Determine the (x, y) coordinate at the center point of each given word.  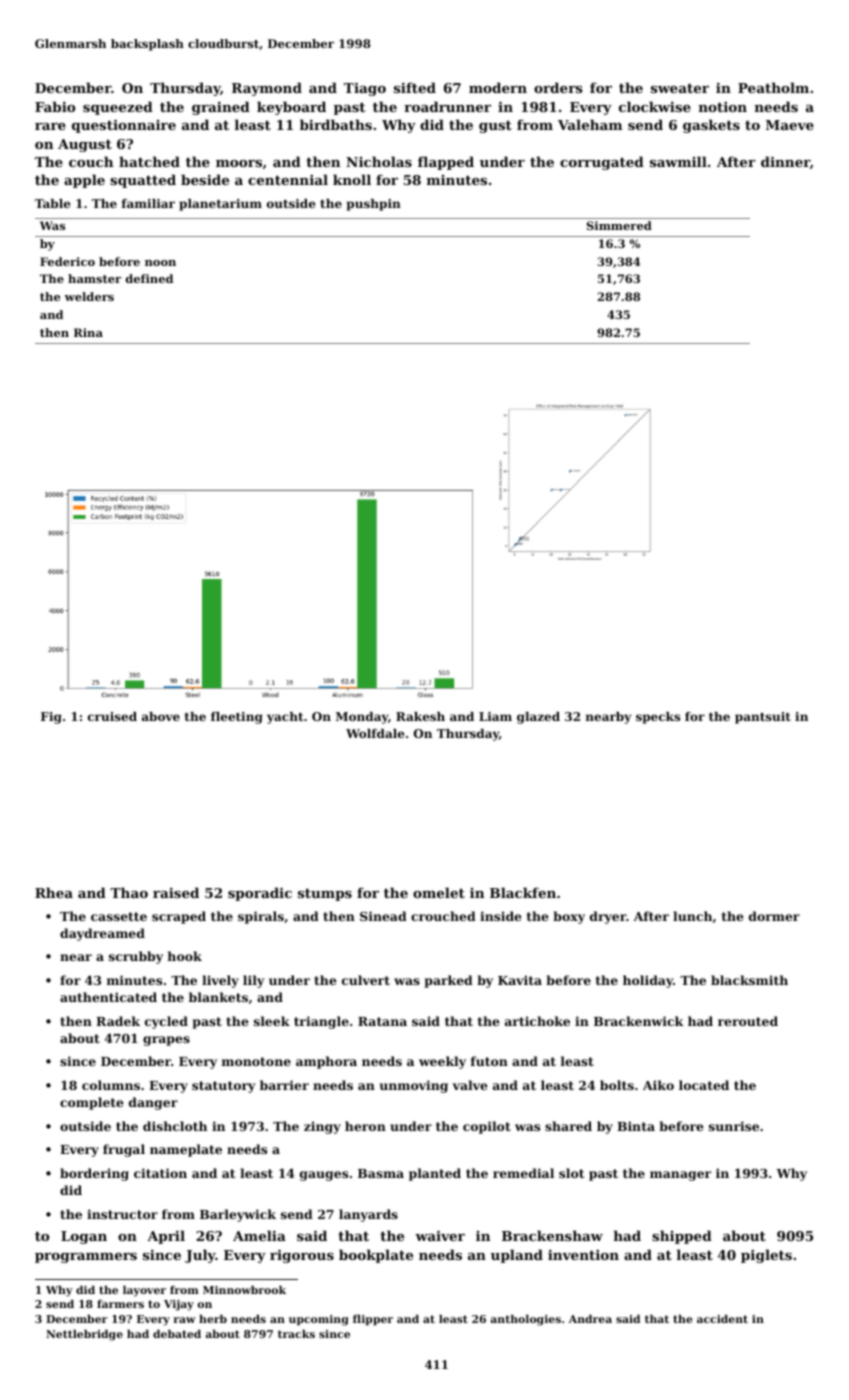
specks (658, 718)
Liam (495, 716)
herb (213, 1319)
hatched (149, 161)
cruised (112, 716)
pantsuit (763, 718)
